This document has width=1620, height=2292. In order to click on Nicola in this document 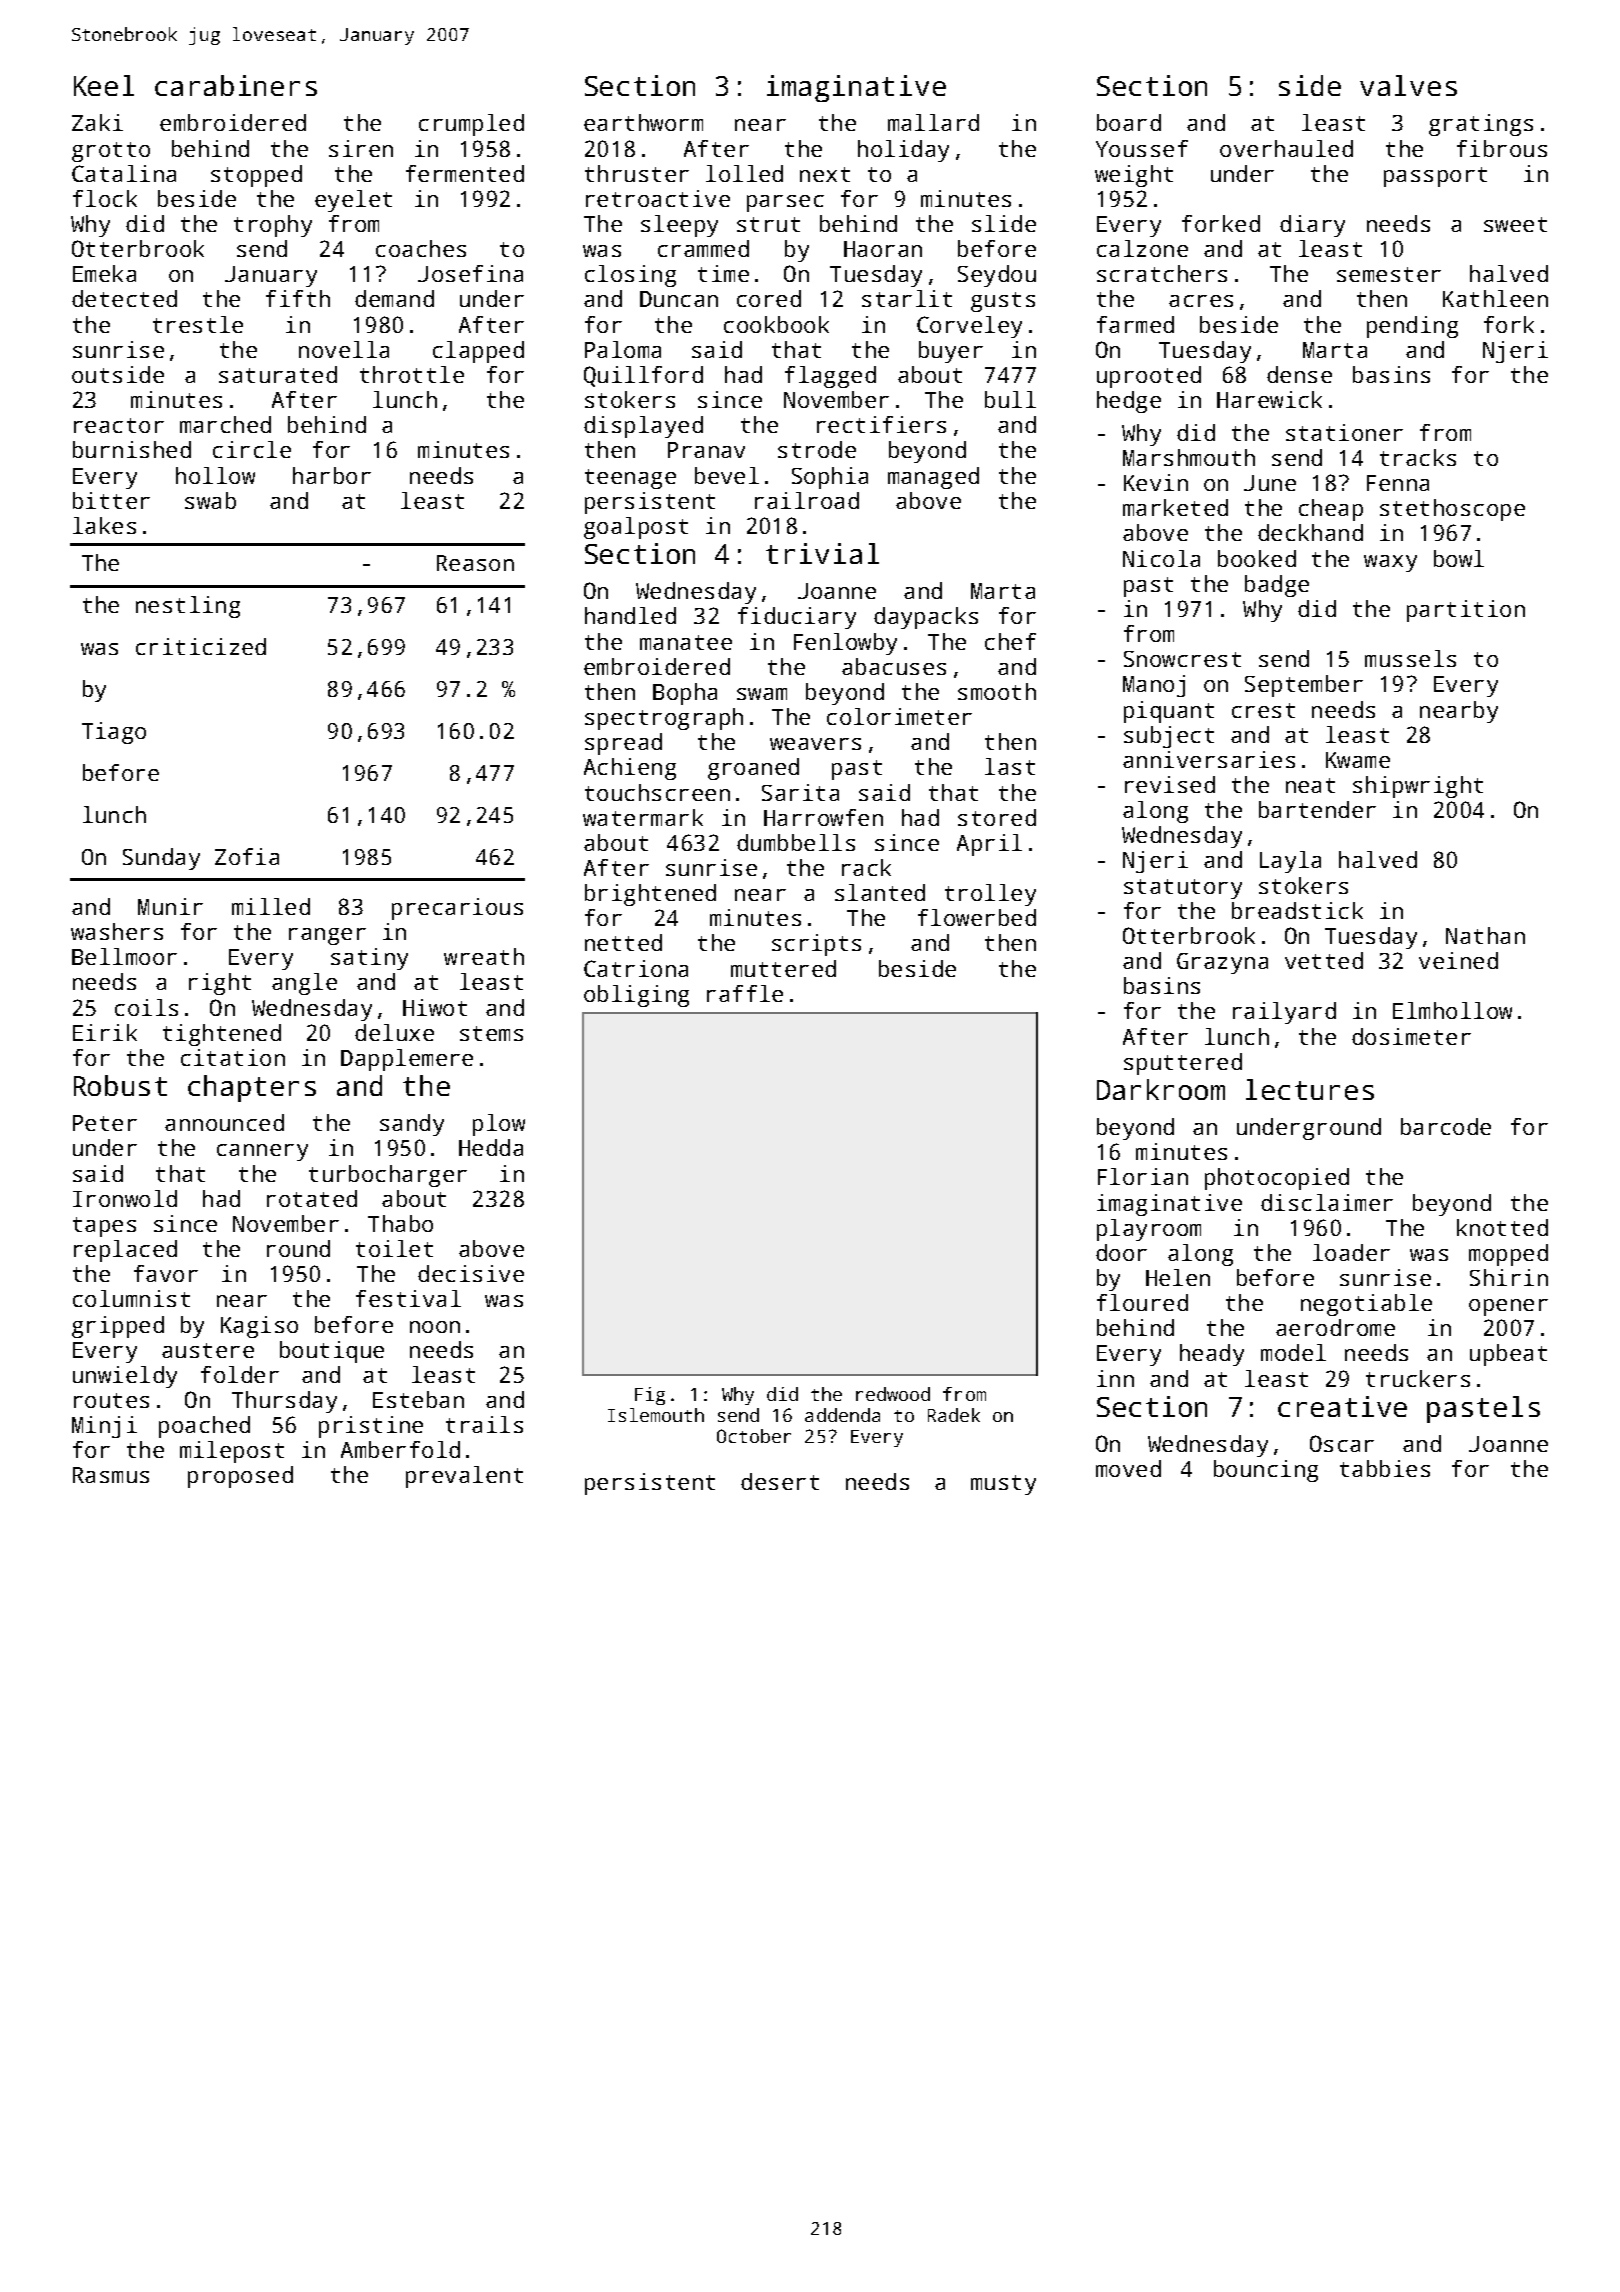, I will do `click(1161, 558)`.
